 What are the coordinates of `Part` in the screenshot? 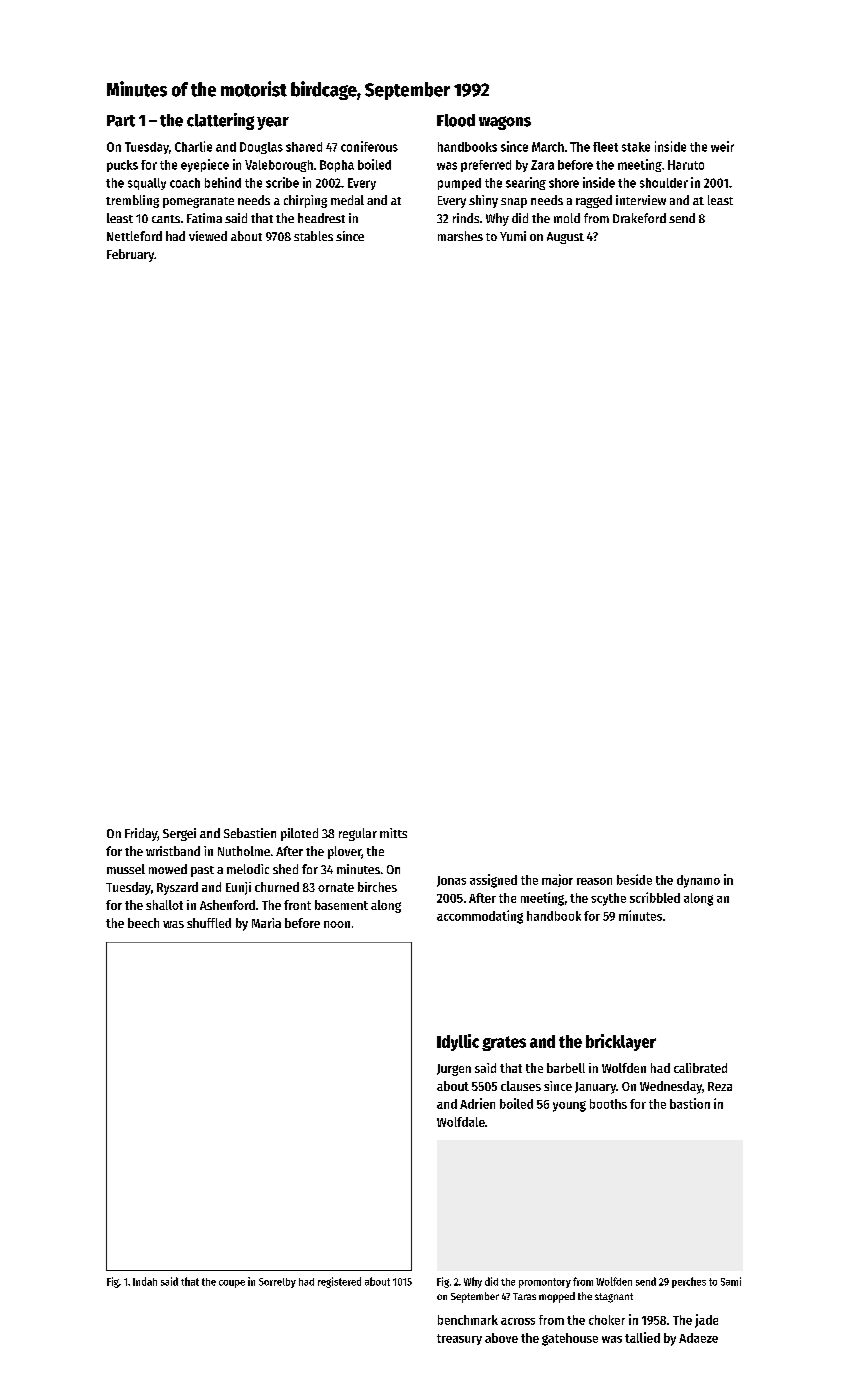 It's located at (121, 121).
